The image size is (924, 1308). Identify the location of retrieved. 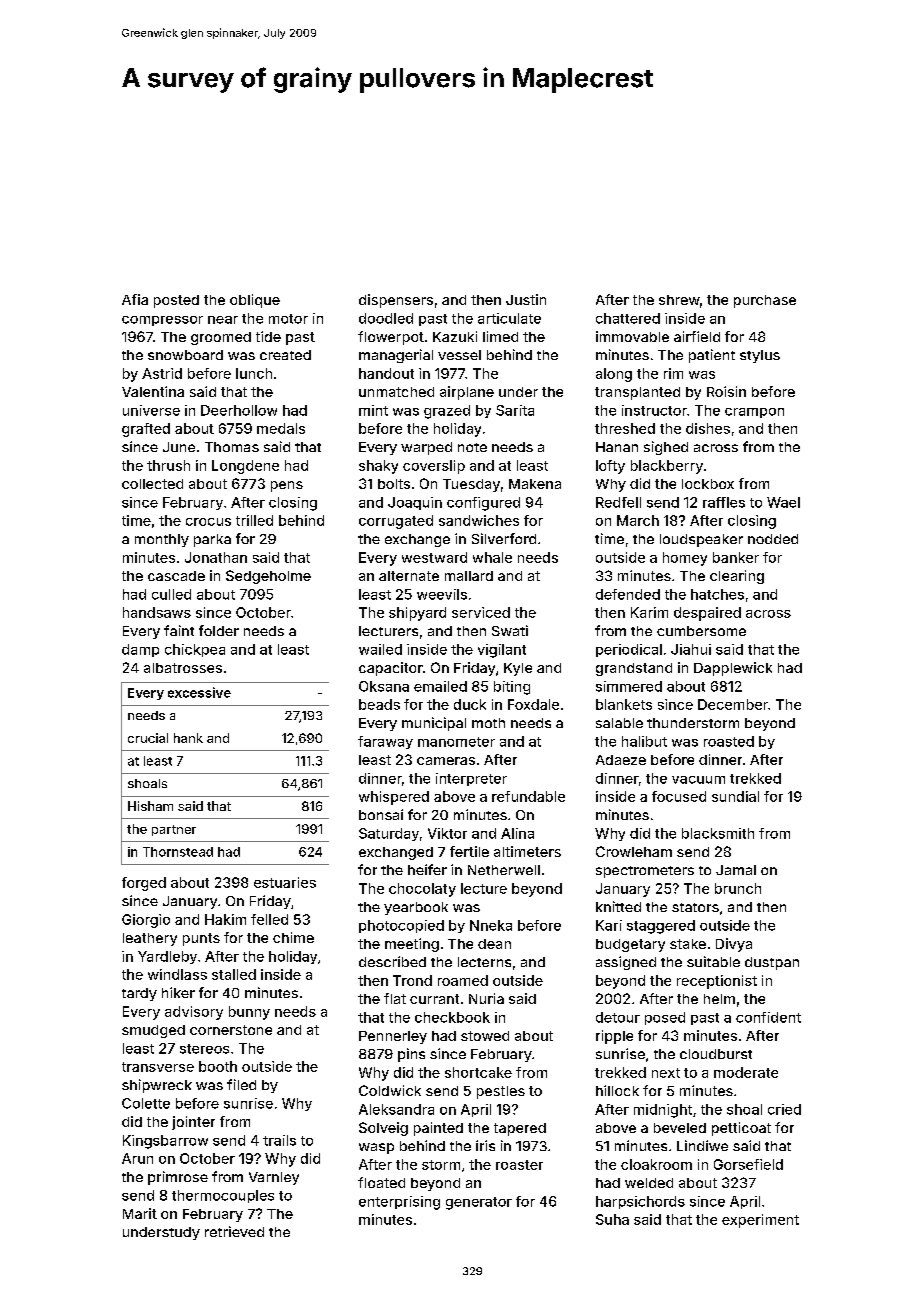
(234, 1231).
